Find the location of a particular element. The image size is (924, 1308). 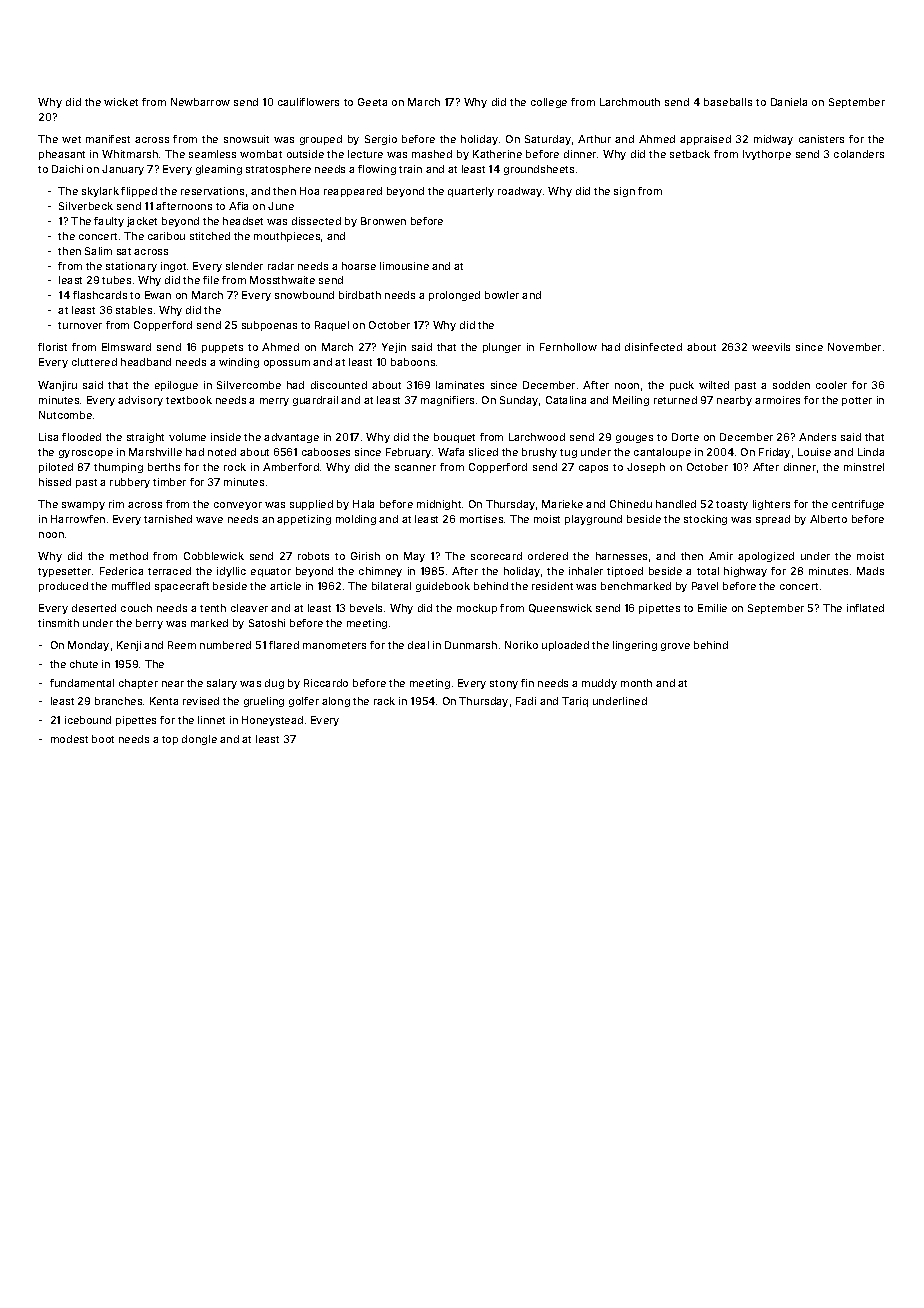

college is located at coordinates (549, 103).
